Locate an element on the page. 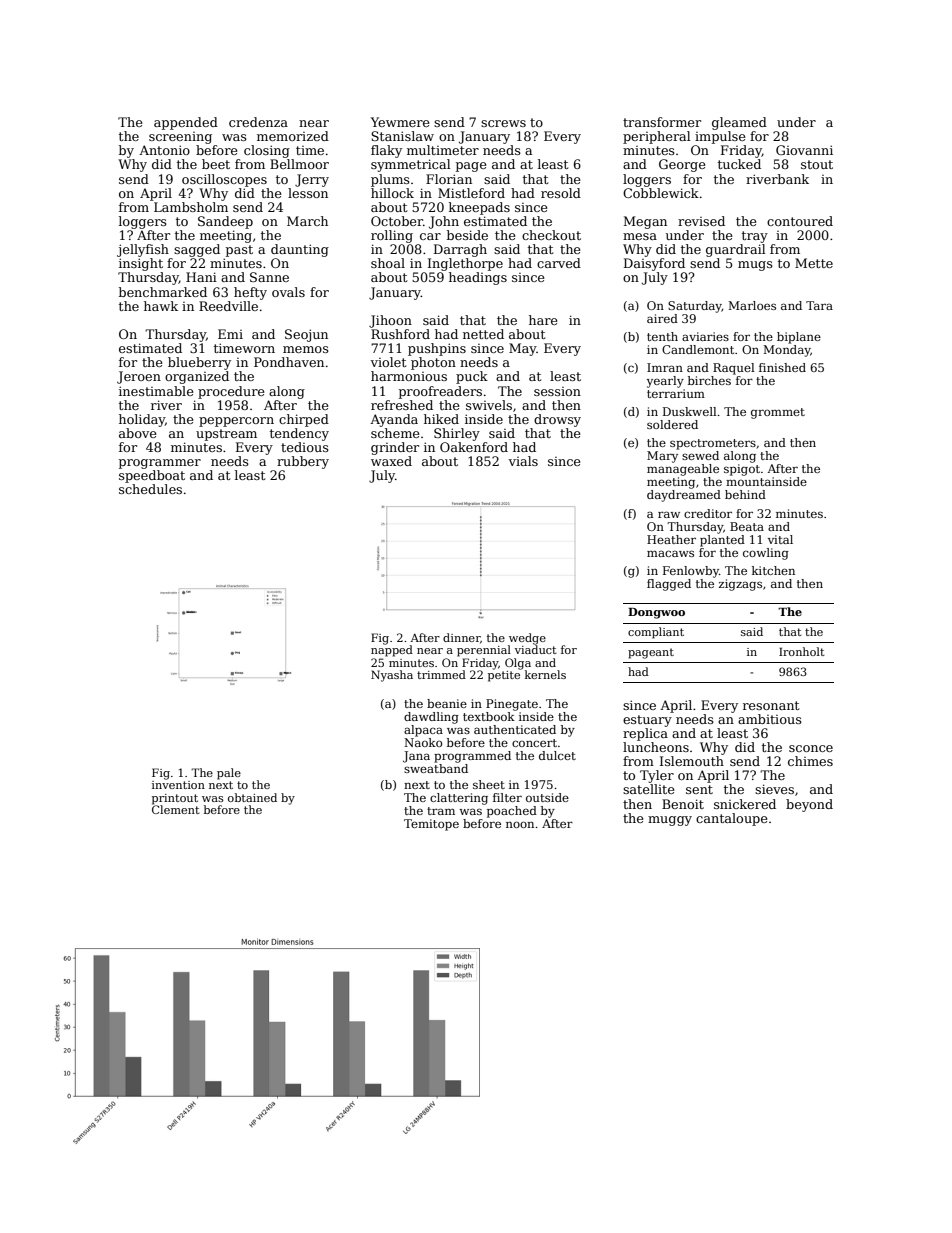  Naoko is located at coordinates (423, 742).
